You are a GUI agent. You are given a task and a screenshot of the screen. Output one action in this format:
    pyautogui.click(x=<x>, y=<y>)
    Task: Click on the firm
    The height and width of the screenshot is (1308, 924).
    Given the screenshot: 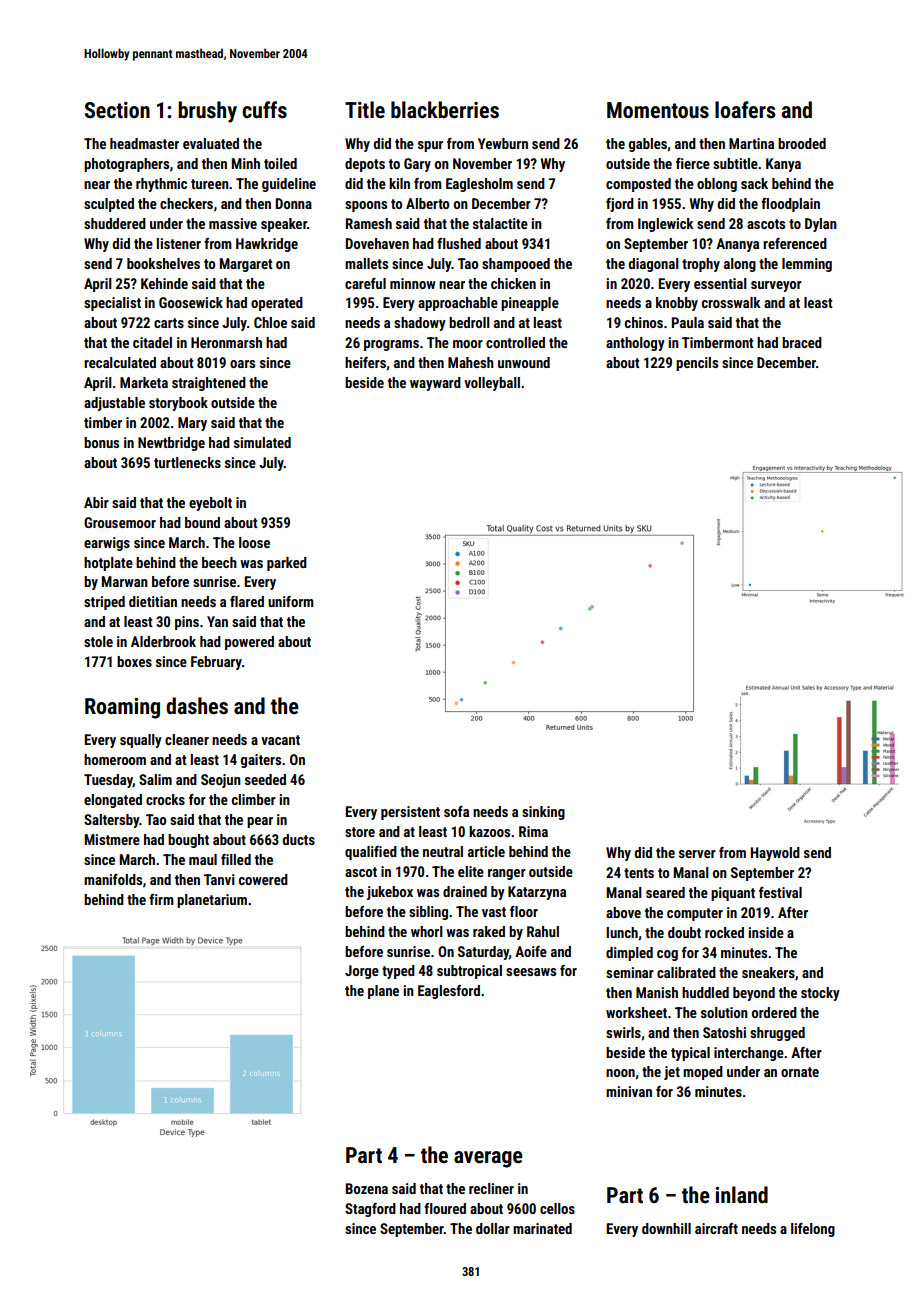 What is the action you would take?
    pyautogui.click(x=161, y=899)
